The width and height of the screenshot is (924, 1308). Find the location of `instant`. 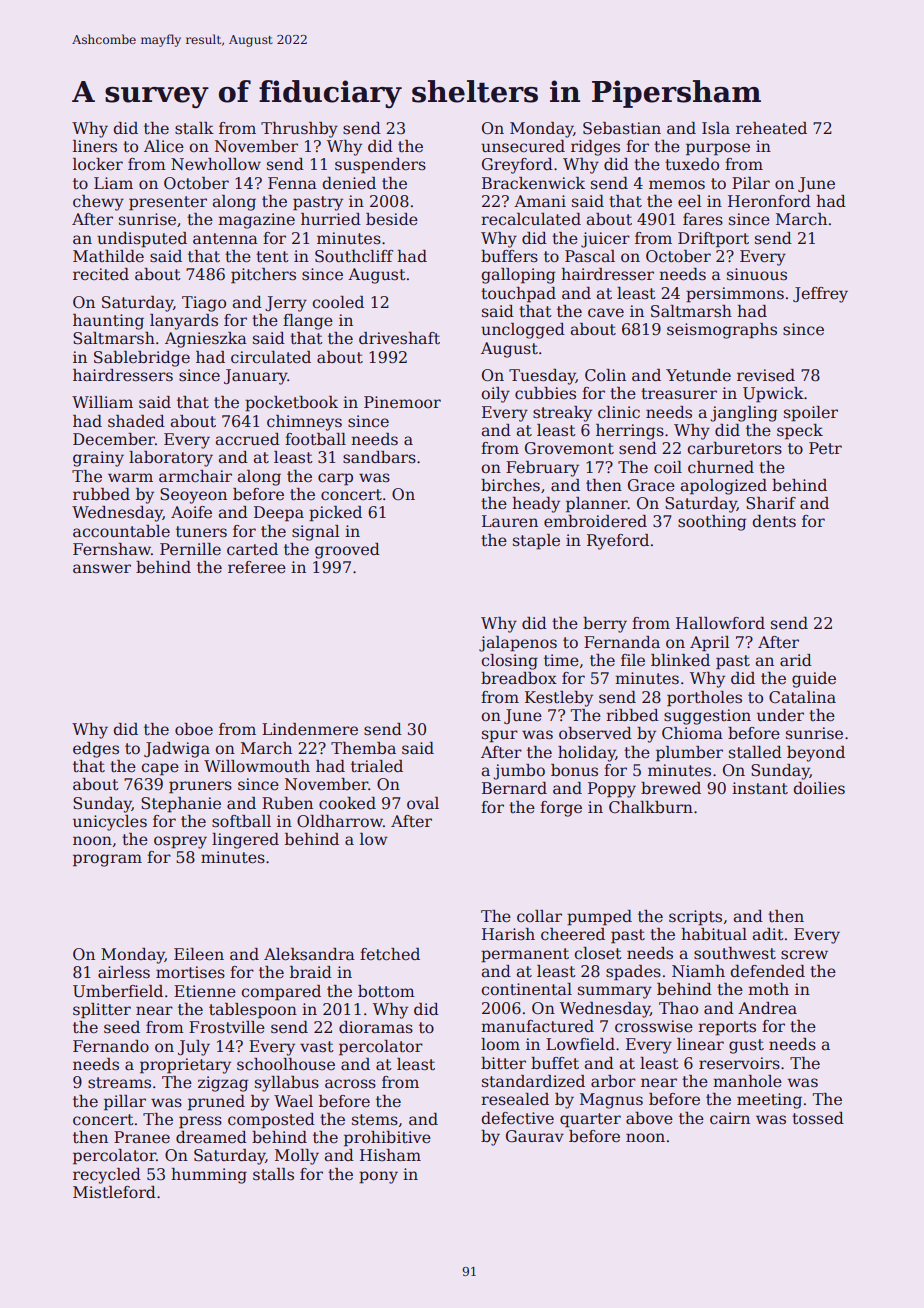

instant is located at coordinates (760, 788).
